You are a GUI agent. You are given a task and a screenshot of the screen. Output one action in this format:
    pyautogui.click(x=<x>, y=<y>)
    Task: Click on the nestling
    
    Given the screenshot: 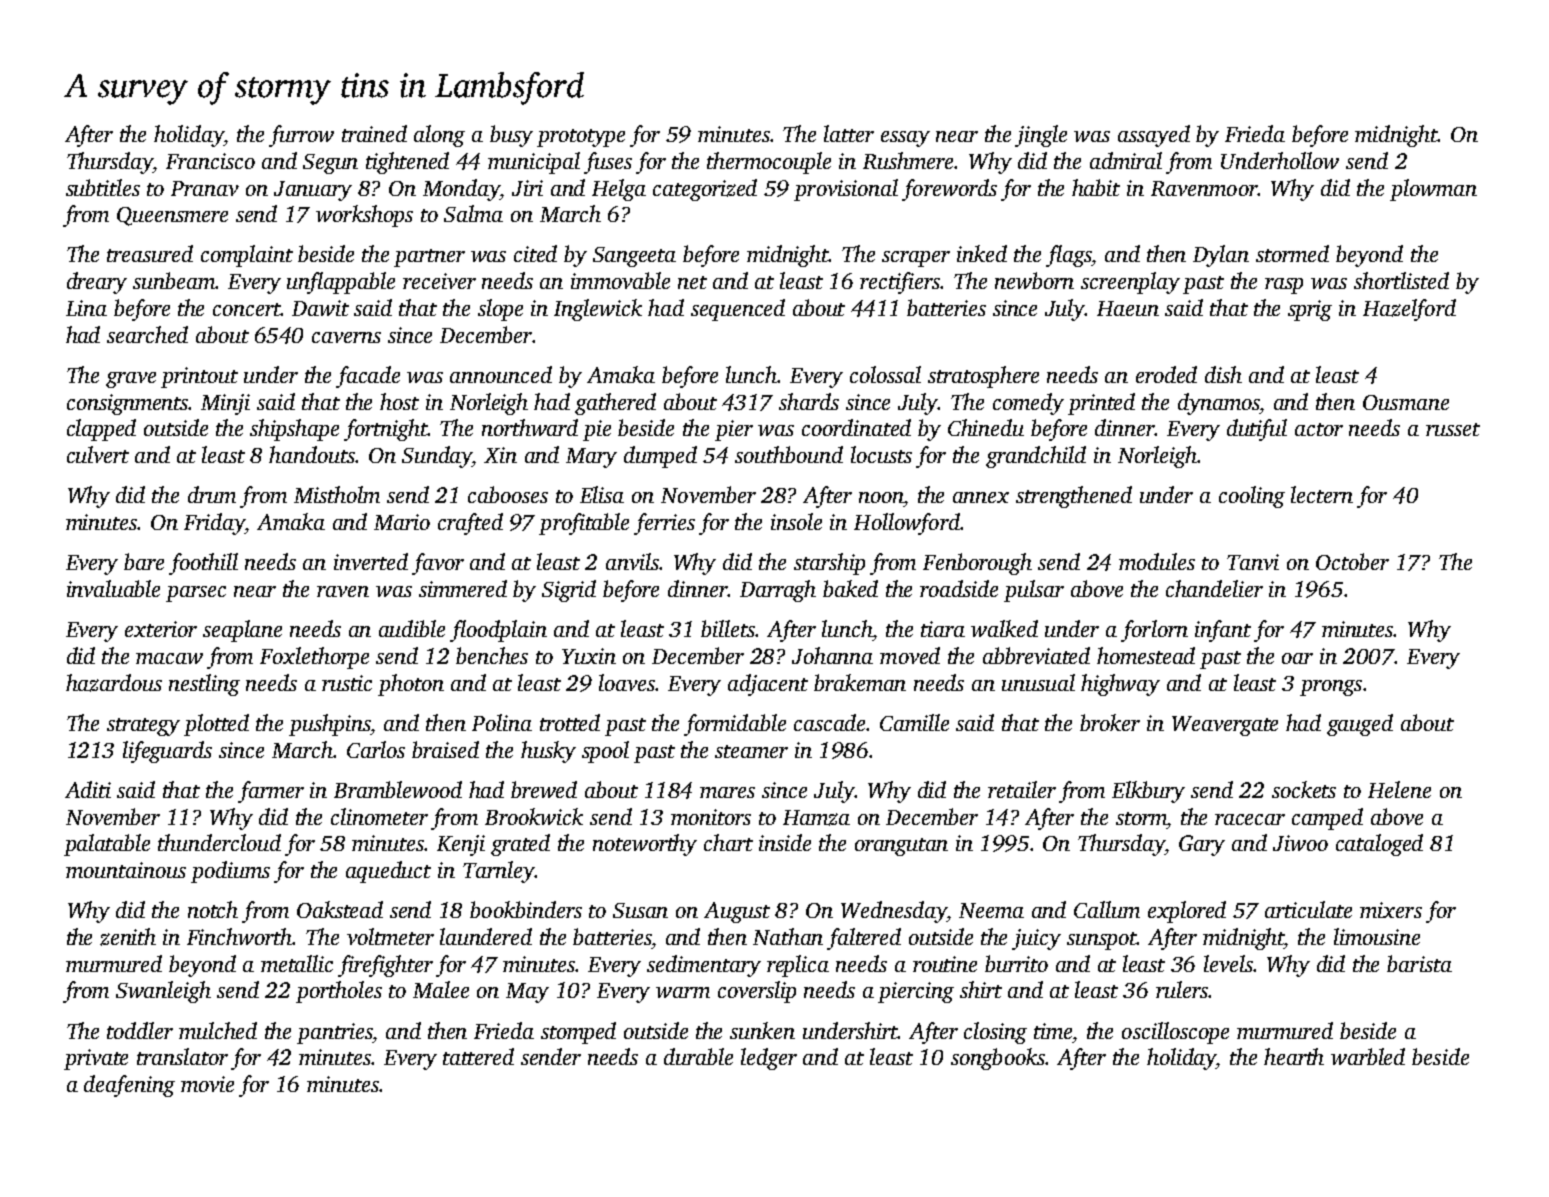 What is the action you would take?
    pyautogui.click(x=204, y=685)
